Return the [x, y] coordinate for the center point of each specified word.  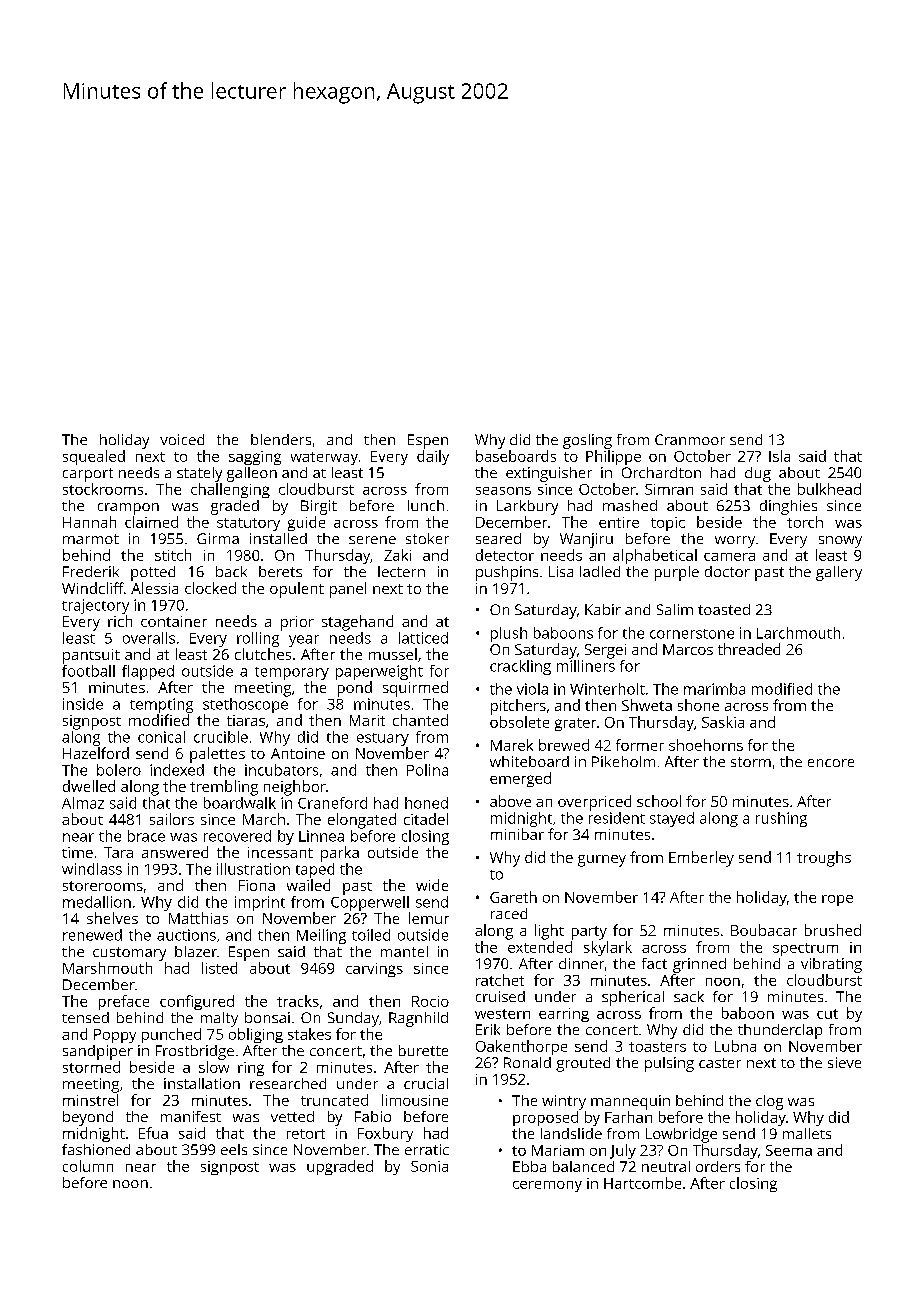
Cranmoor [690, 439]
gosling [587, 441]
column [88, 1166]
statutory [248, 524]
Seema [789, 1150]
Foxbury [385, 1134]
